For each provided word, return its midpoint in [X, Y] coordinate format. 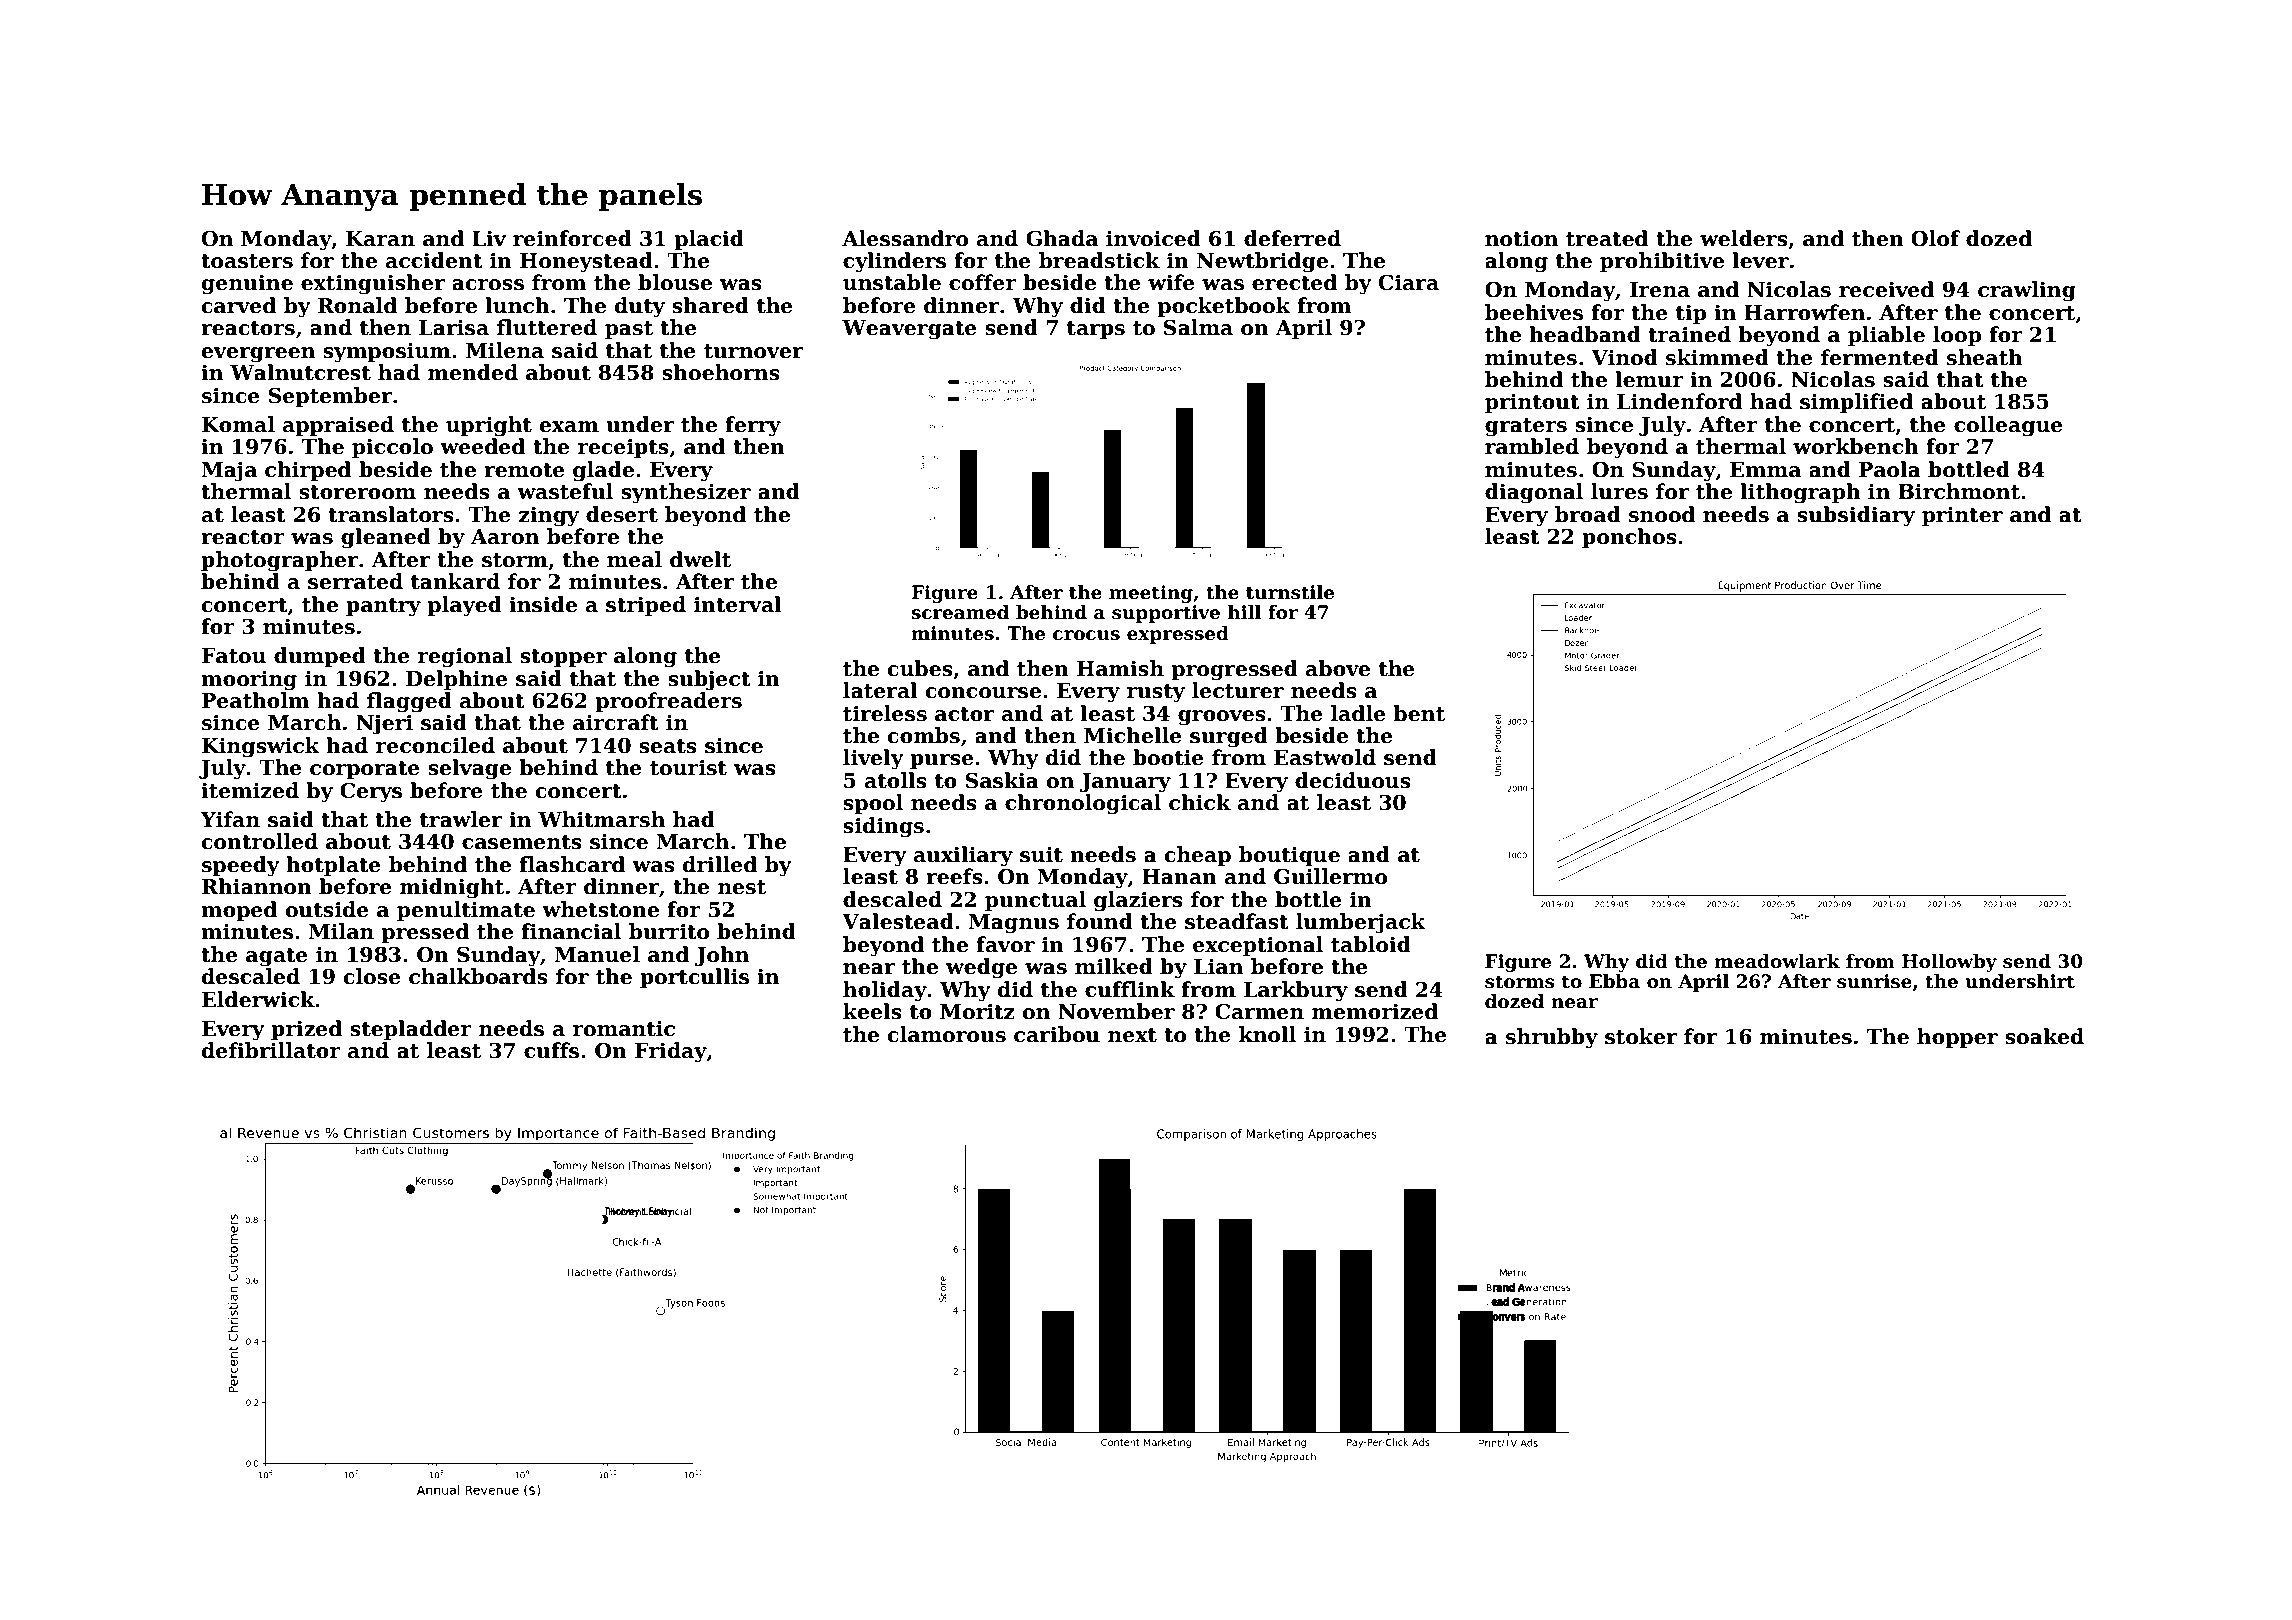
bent [1419, 713]
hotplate [333, 866]
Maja [229, 471]
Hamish [1120, 668]
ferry [753, 426]
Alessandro [905, 238]
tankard [455, 581]
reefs [954, 876]
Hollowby [1949, 963]
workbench [1856, 446]
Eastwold [1325, 757]
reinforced [572, 238]
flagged [409, 702]
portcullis [694, 978]
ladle [1358, 713]
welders [1744, 238]
